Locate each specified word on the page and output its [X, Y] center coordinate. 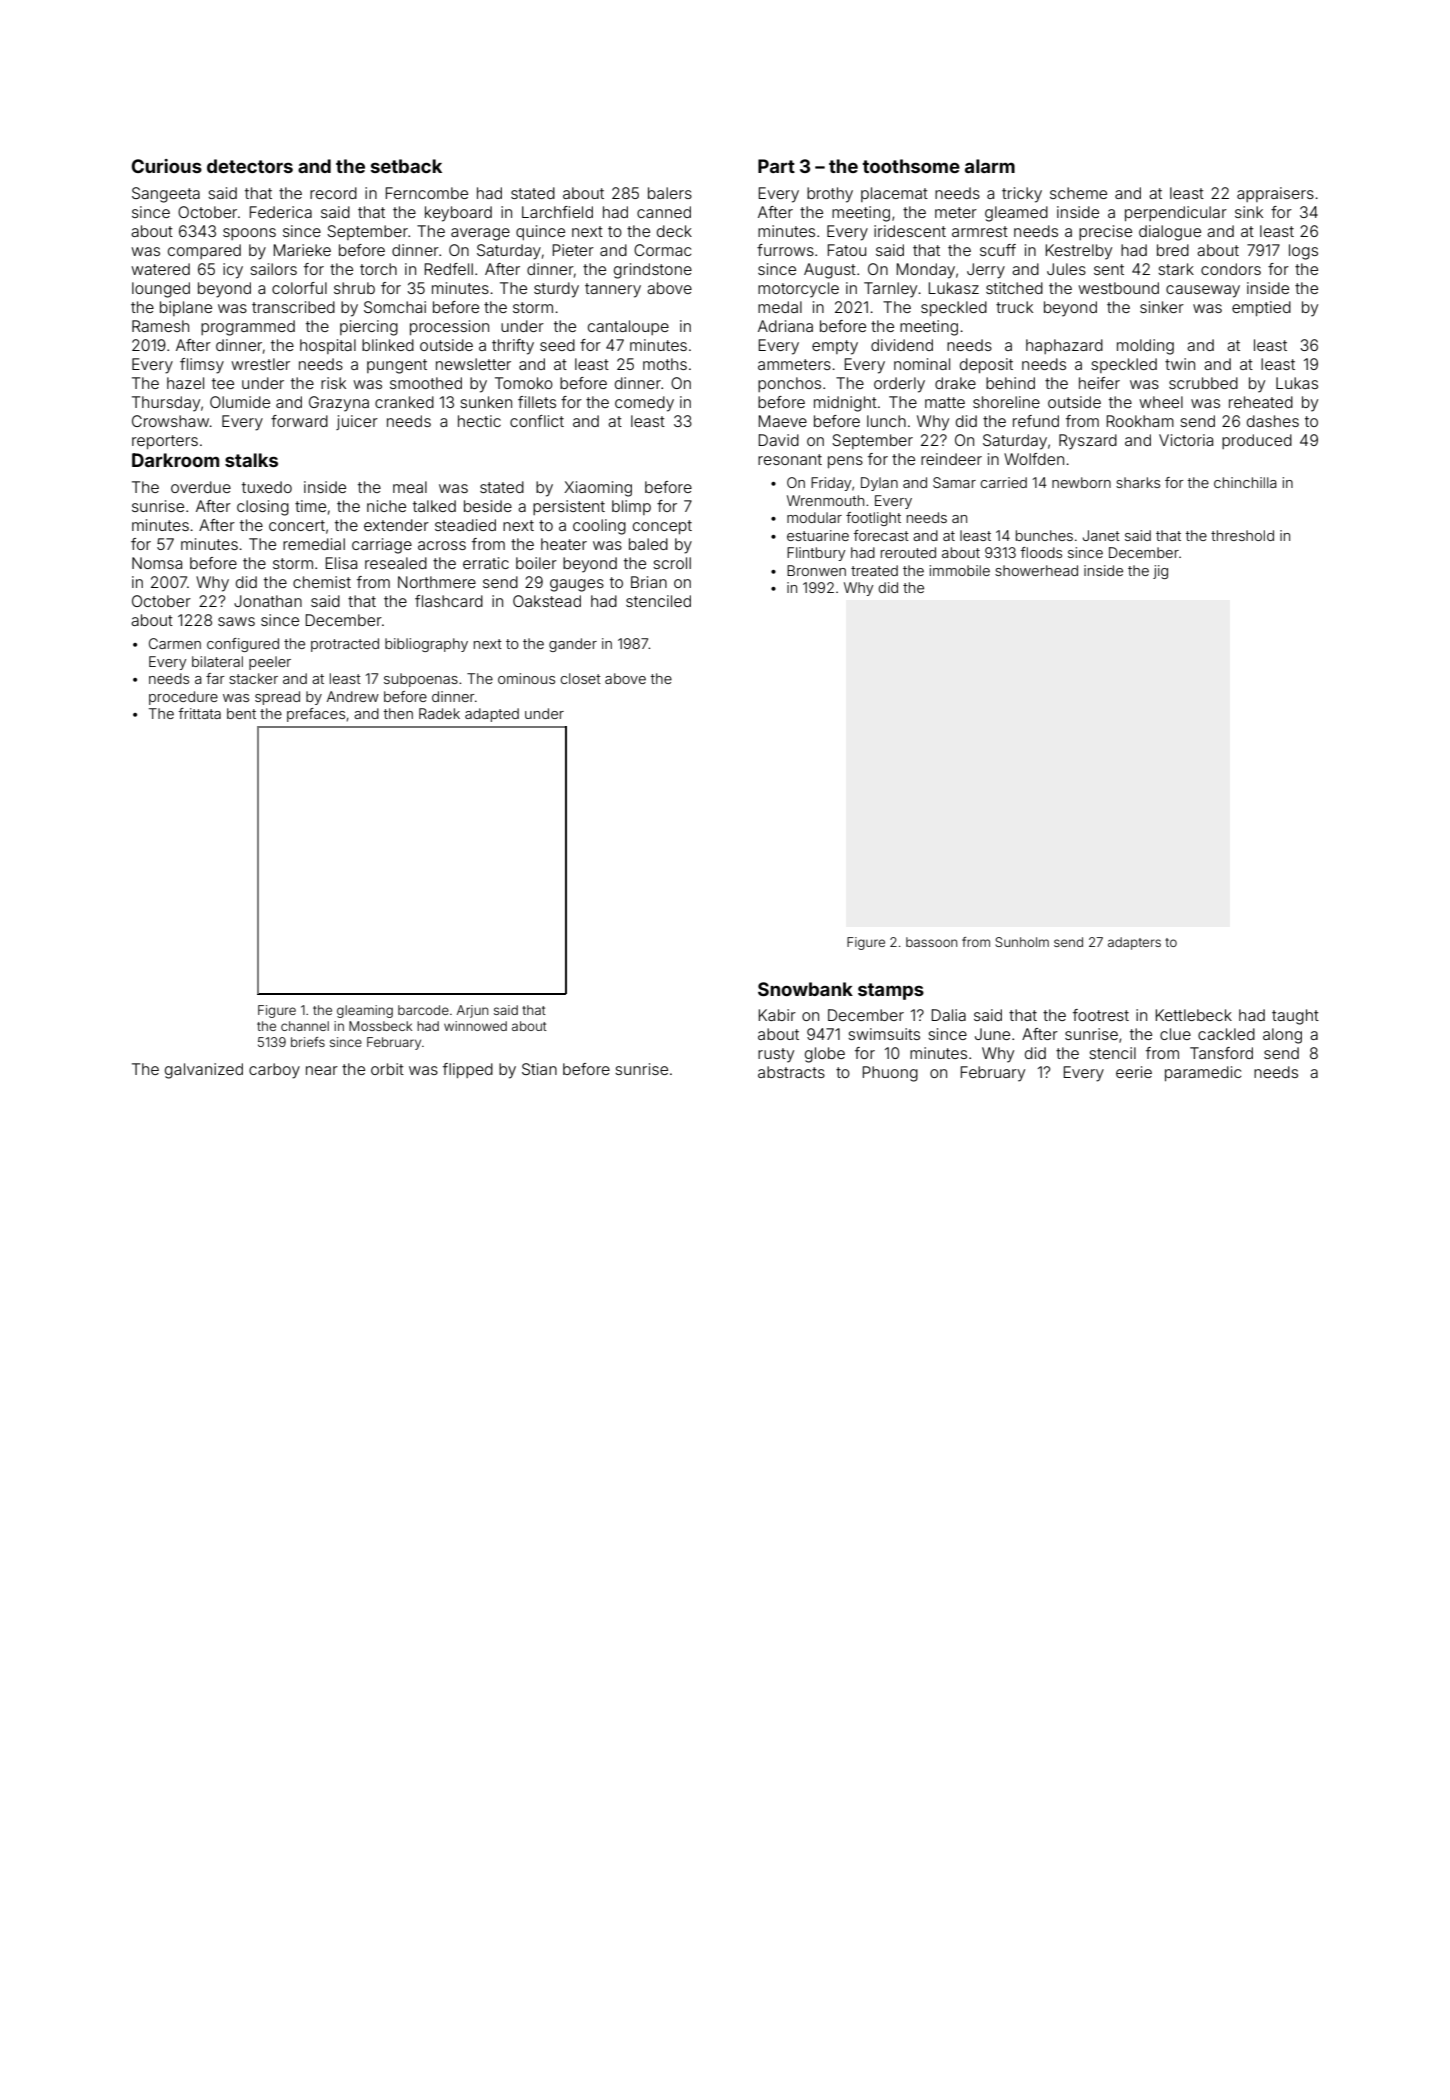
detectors [250, 166]
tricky [1022, 195]
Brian [649, 582]
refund [1036, 421]
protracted [345, 645]
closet [580, 678]
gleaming [365, 1011]
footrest [1101, 1015]
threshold [1242, 535]
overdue [201, 487]
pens [845, 462]
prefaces [316, 715]
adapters [1134, 943]
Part [776, 166]
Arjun [472, 1011]
